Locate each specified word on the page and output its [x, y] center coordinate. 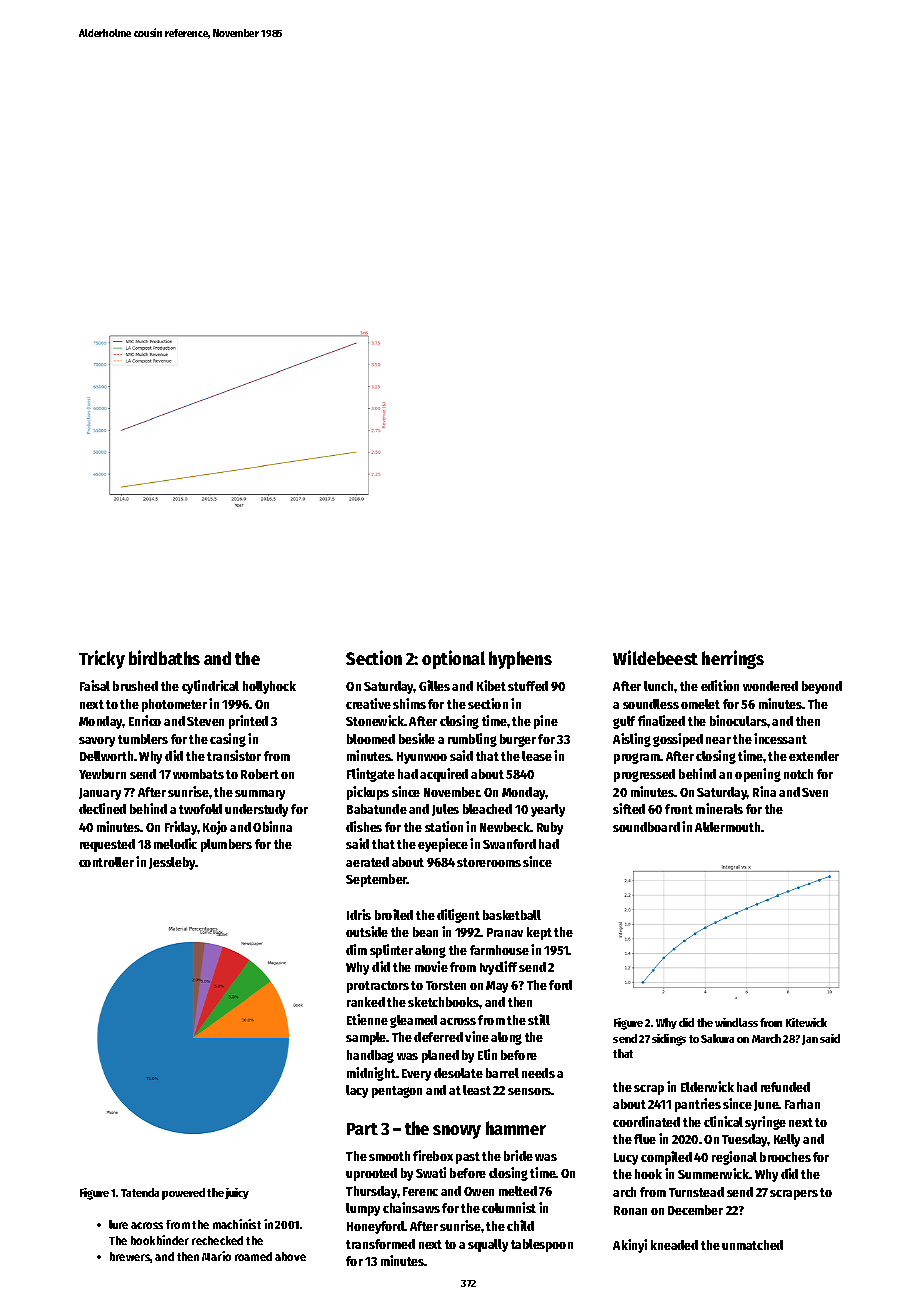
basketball [512, 915]
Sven [815, 792]
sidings [669, 1040]
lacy [357, 1091]
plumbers [226, 845]
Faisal [95, 685]
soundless [651, 704]
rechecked [217, 1240]
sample [366, 1038]
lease [537, 756]
